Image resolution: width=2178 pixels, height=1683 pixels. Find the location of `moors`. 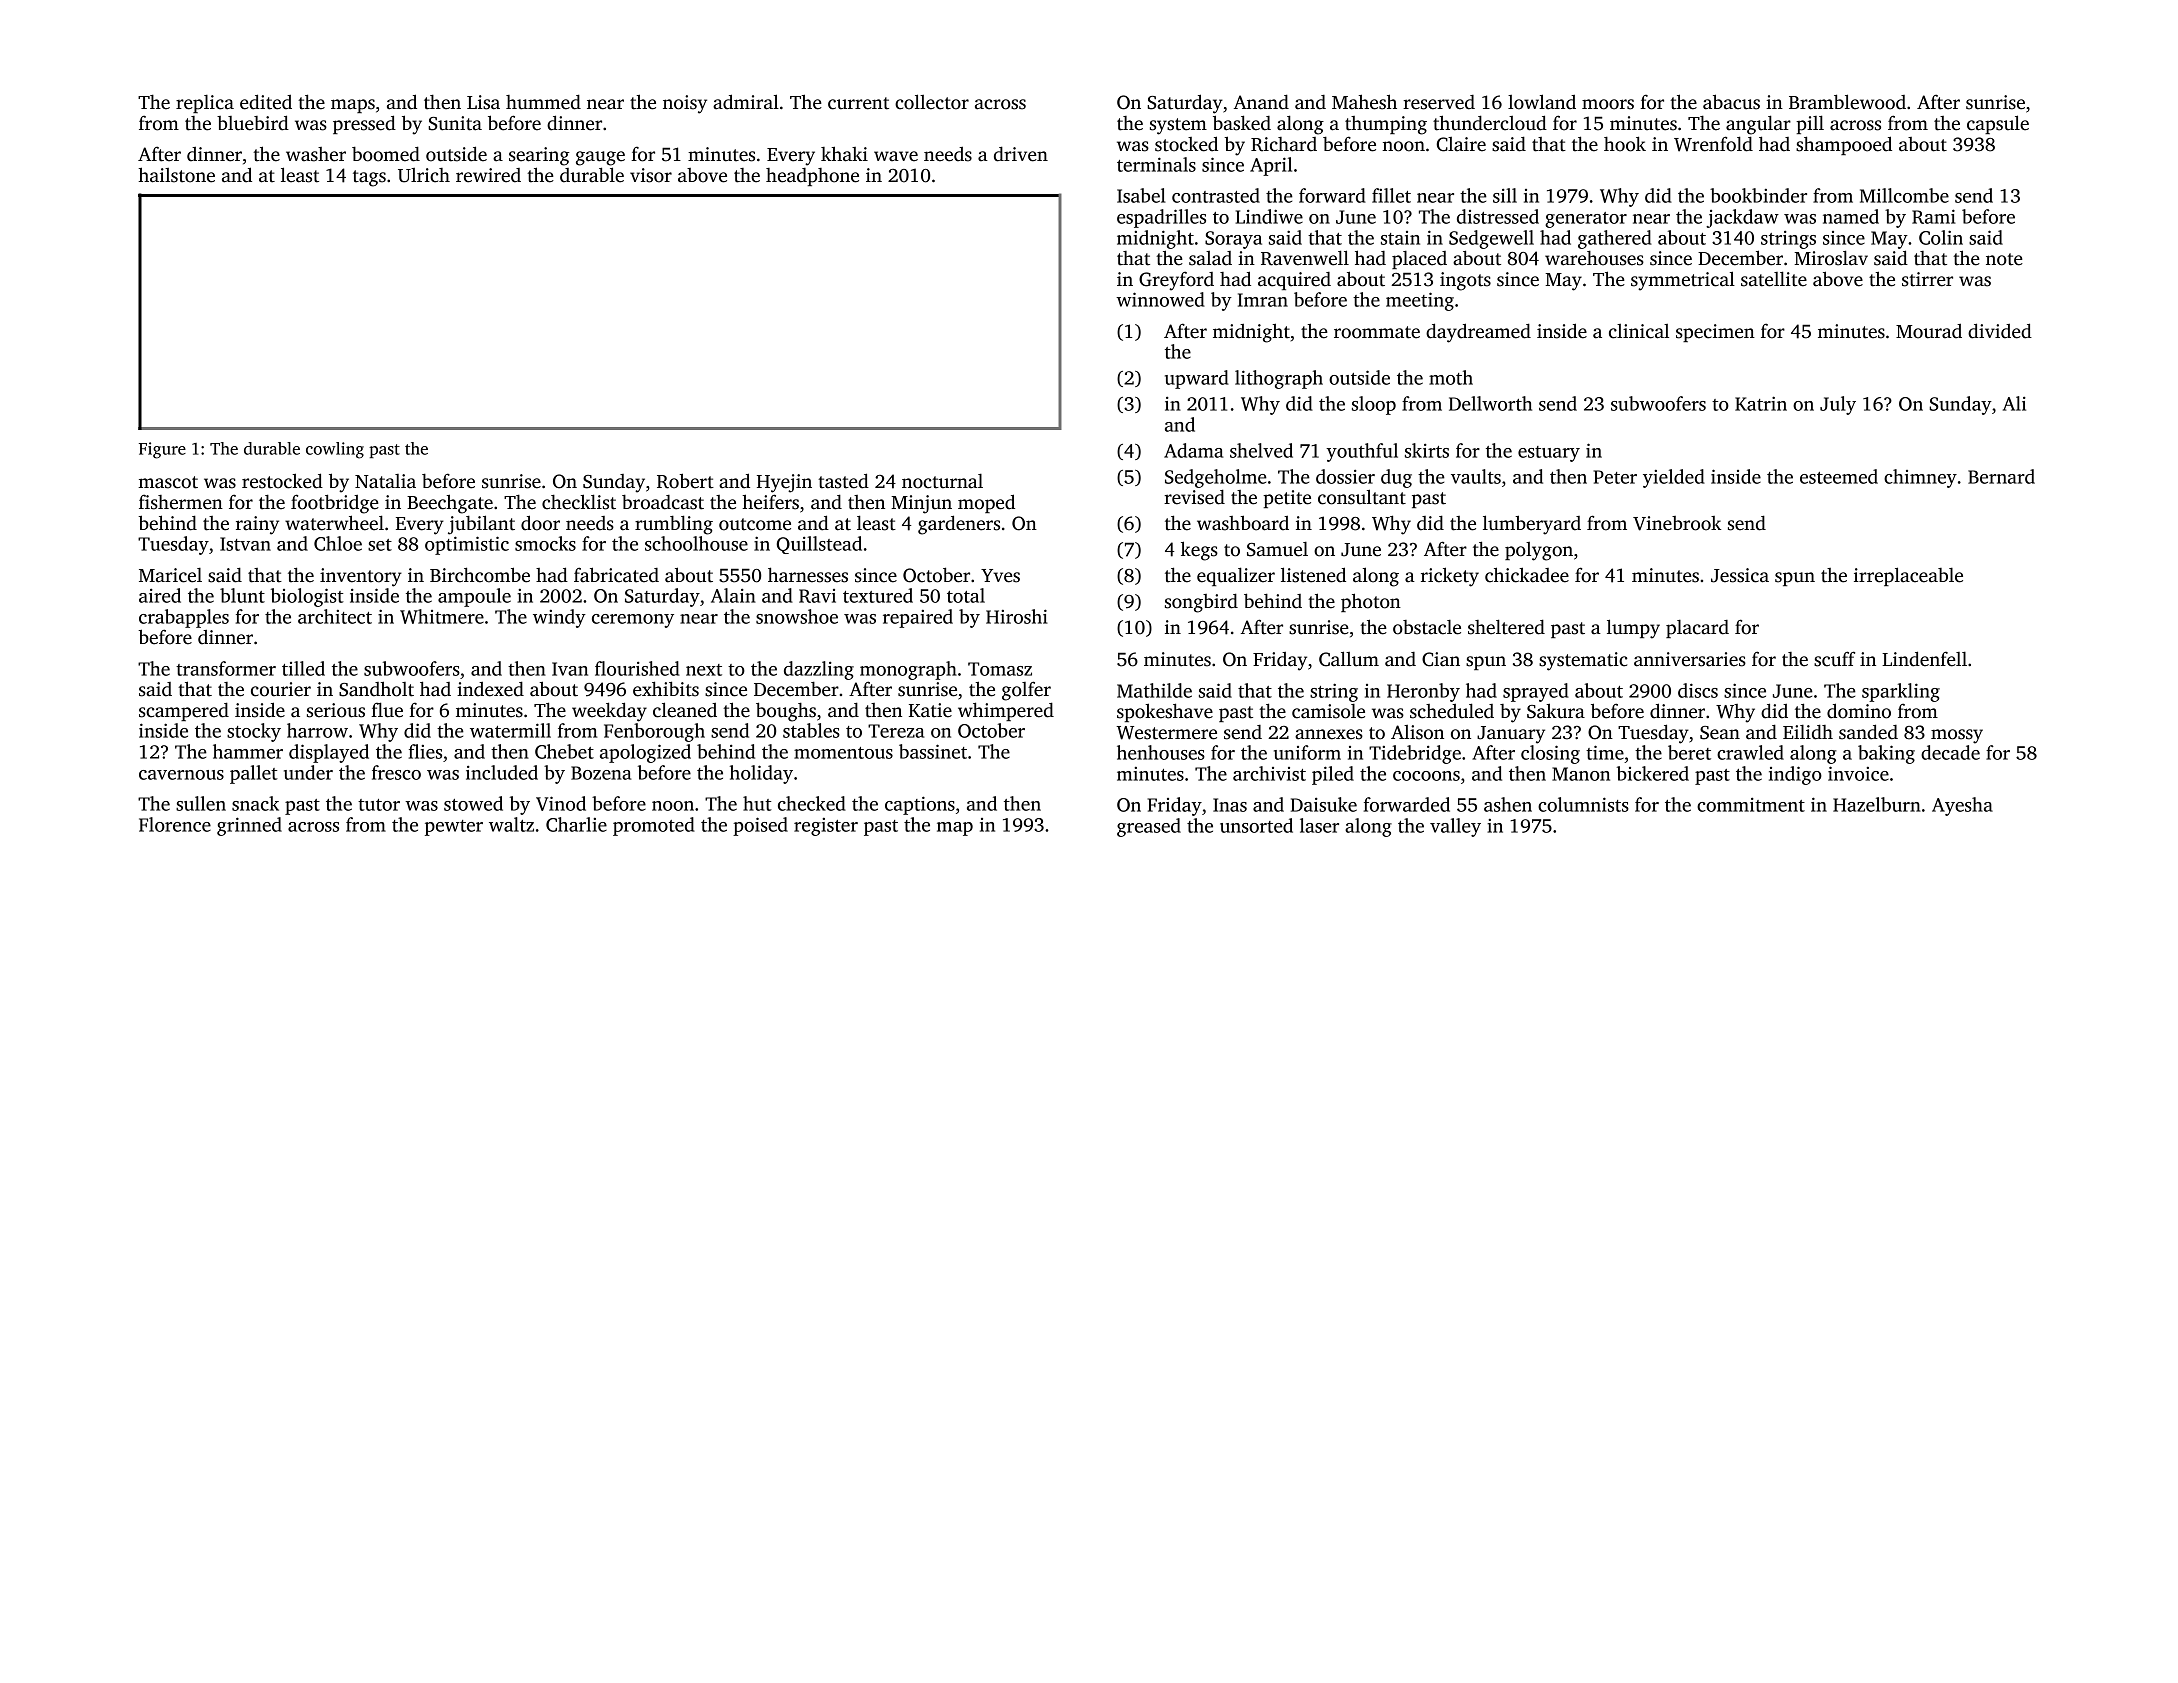

moors is located at coordinates (1608, 104).
